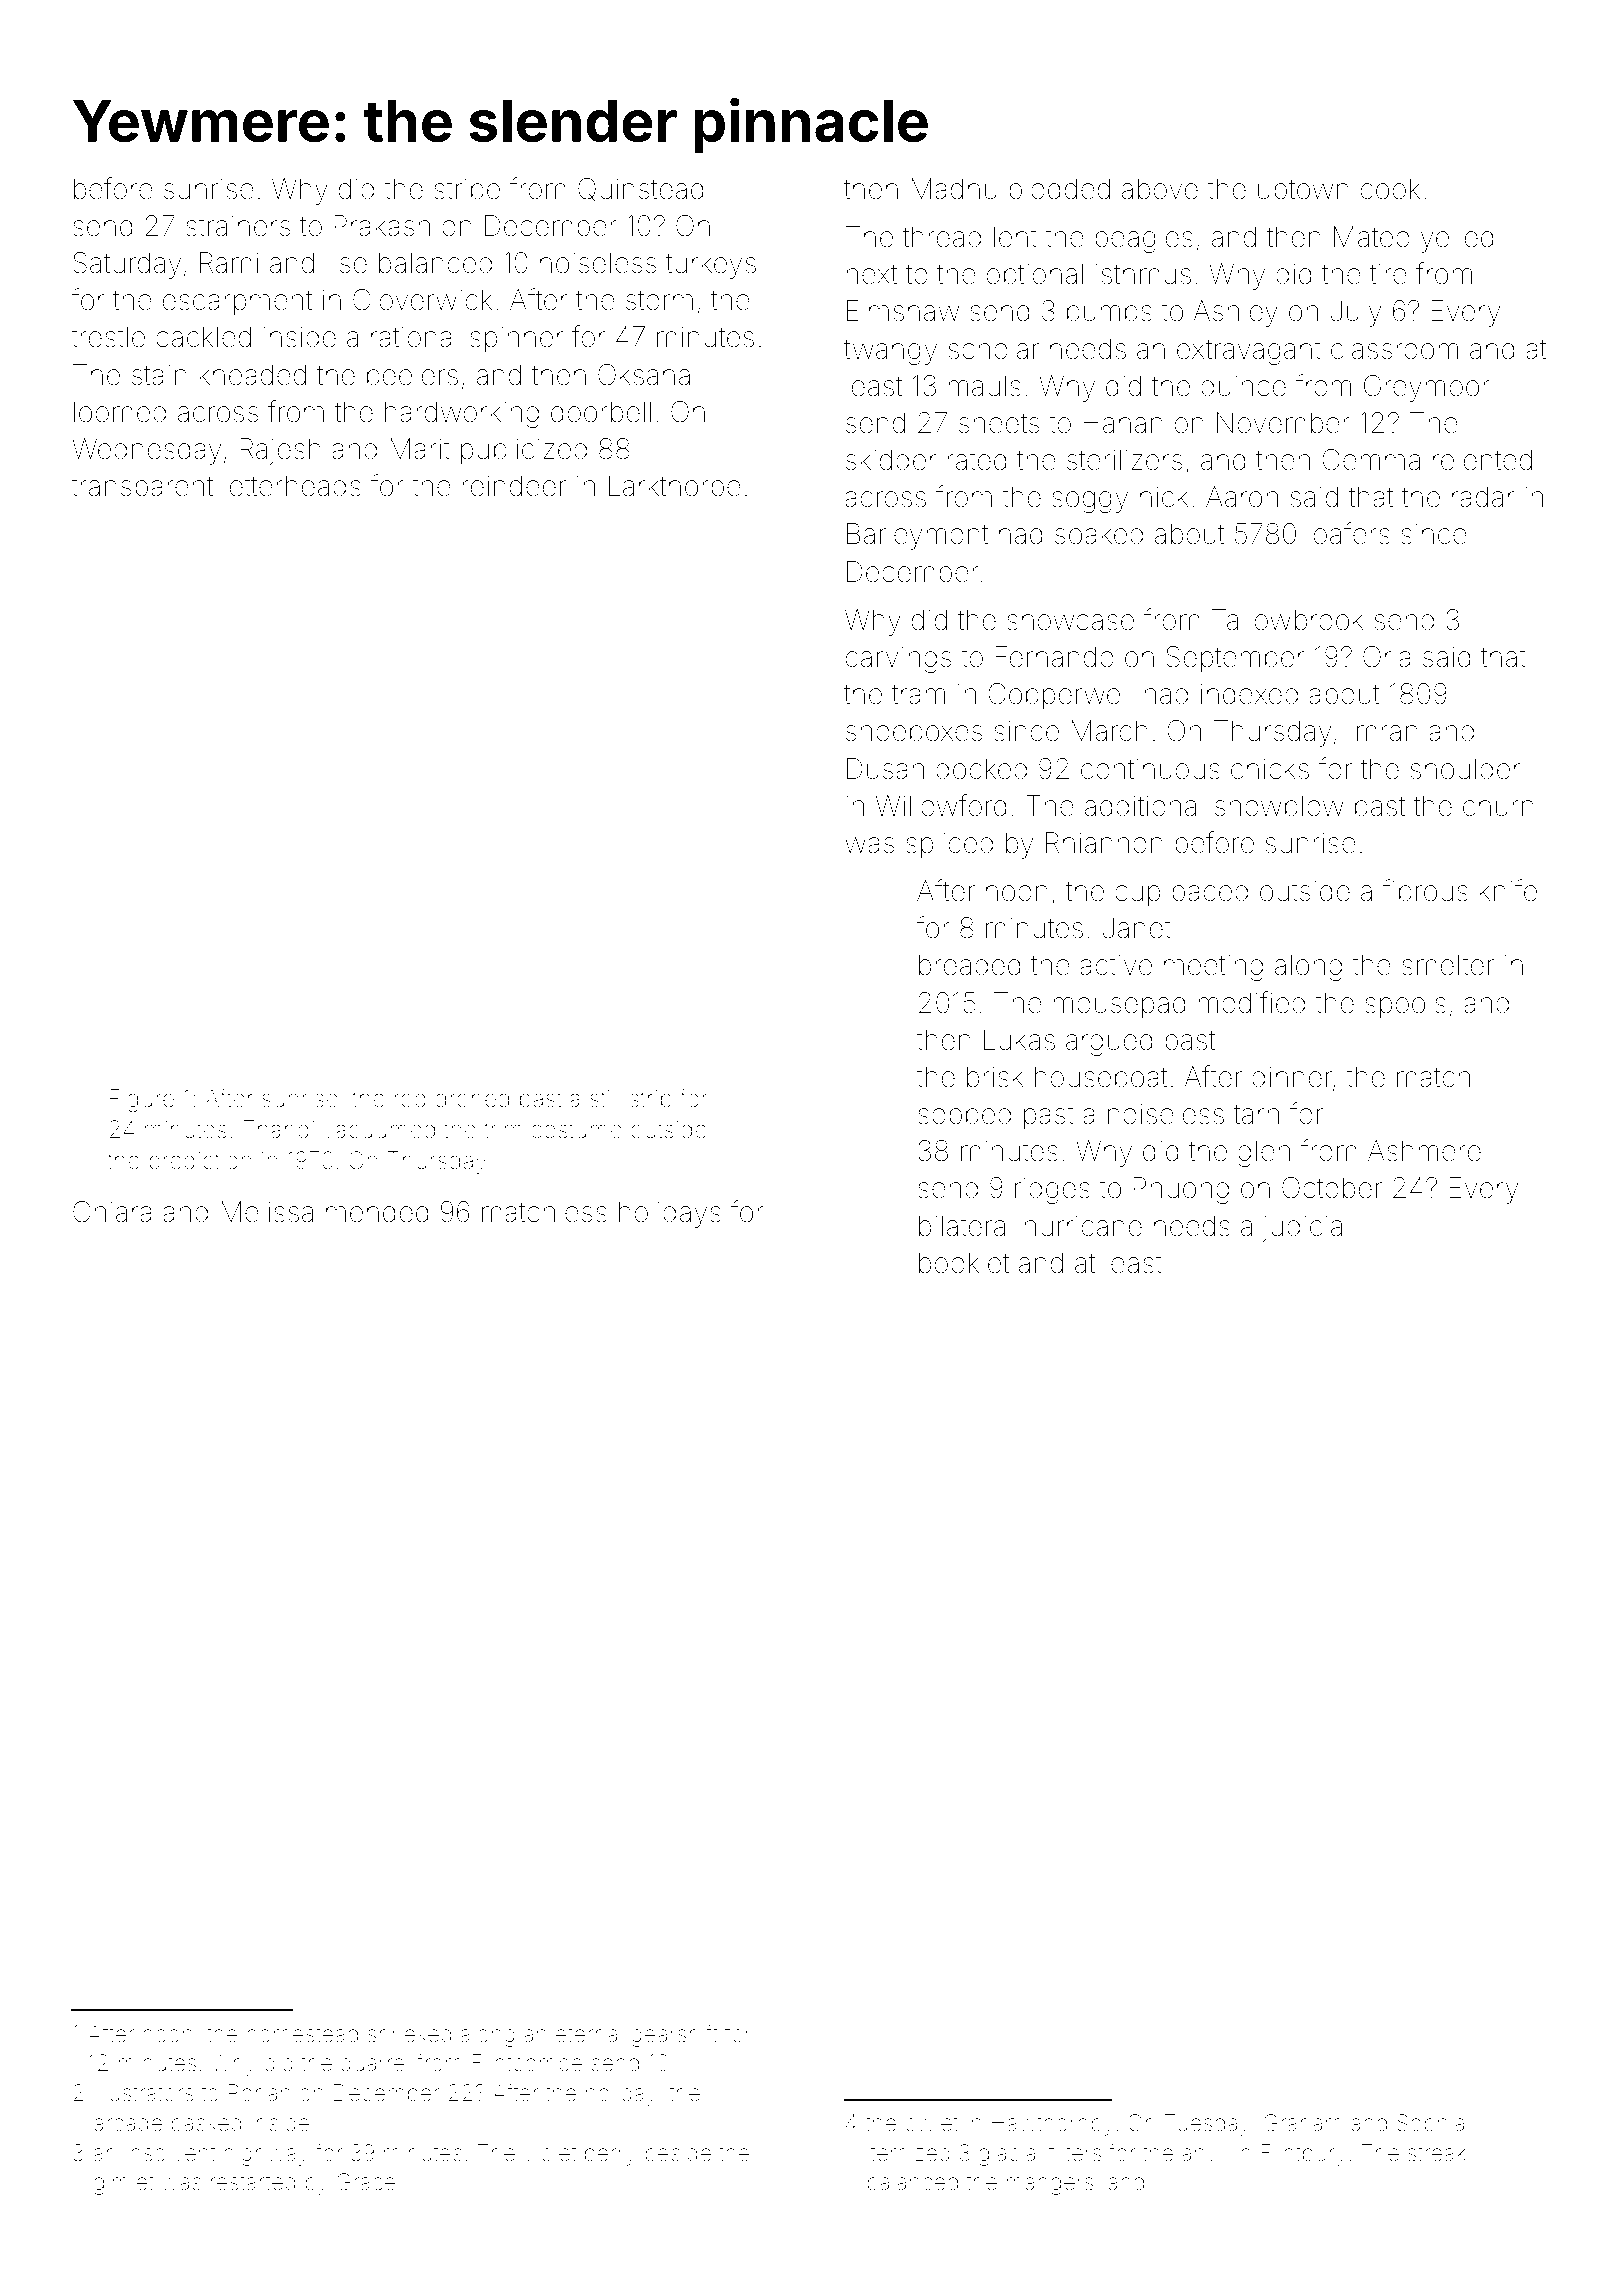 The height and width of the screenshot is (2292, 1620). Describe the element at coordinates (1251, 1002) in the screenshot. I see `modified` at that location.
